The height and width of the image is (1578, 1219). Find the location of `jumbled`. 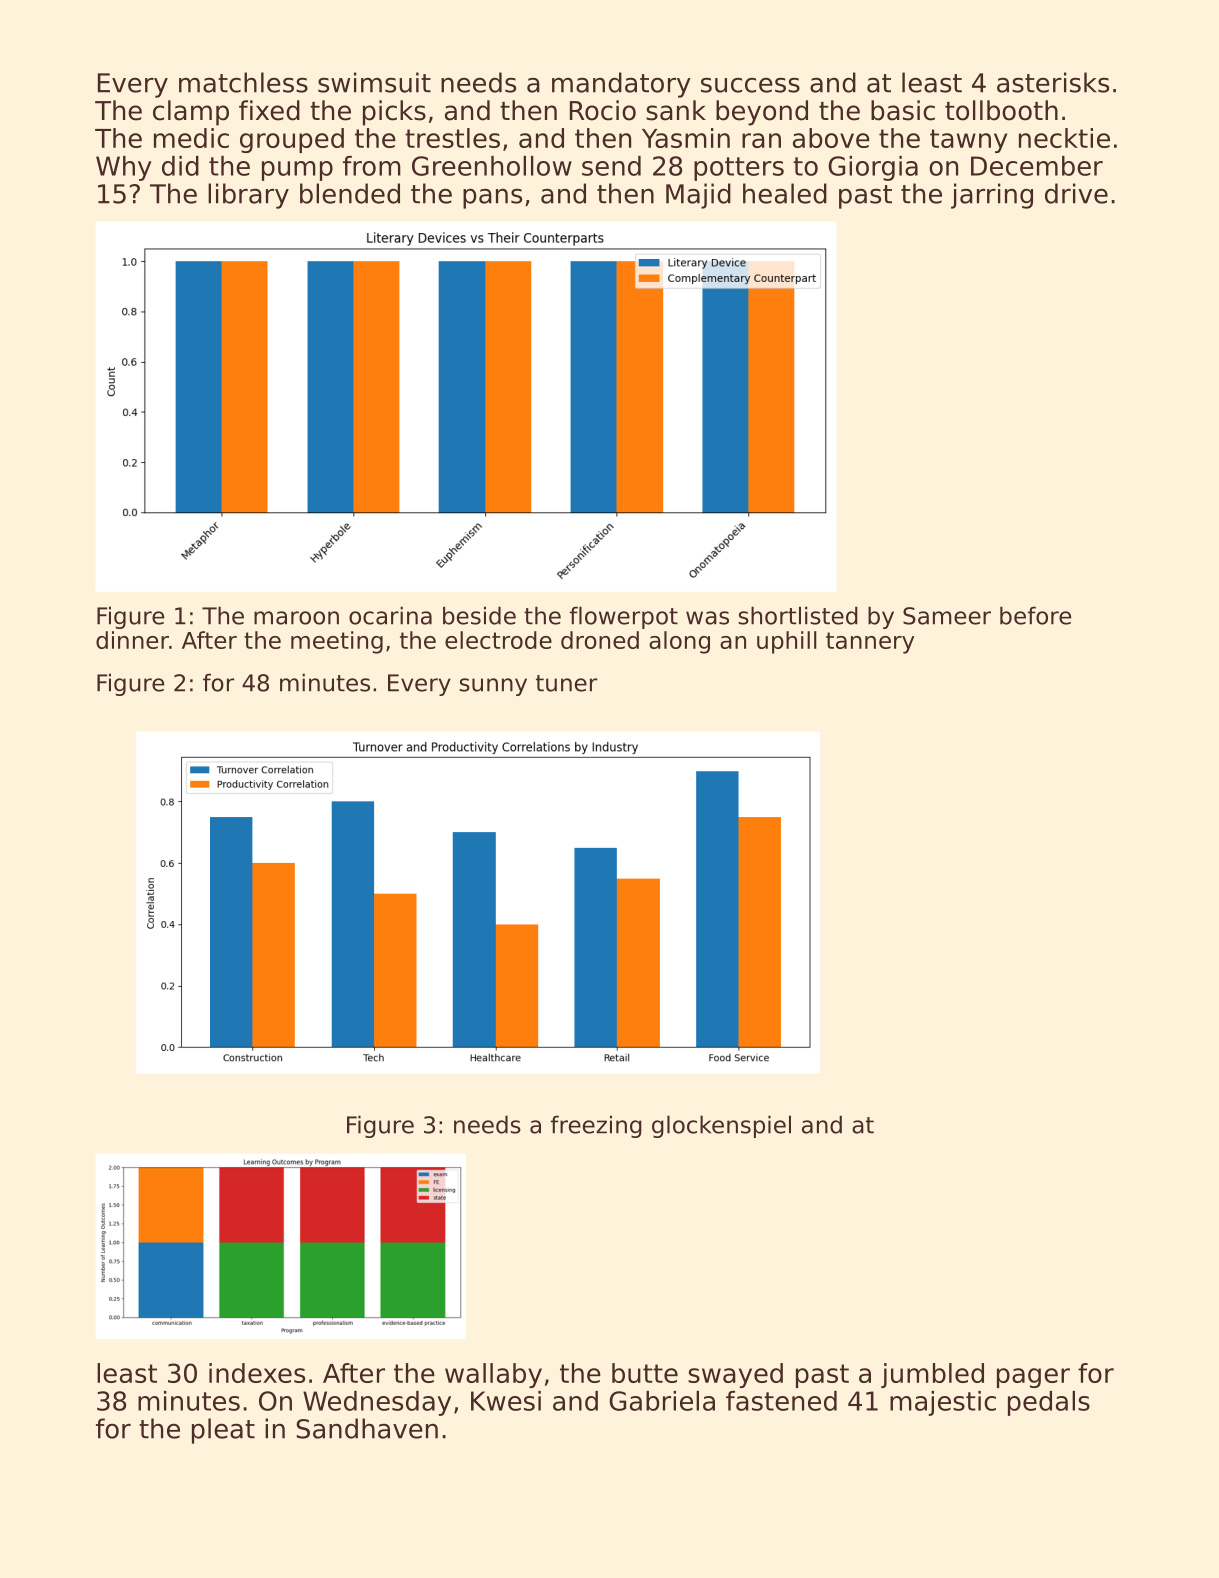

jumbled is located at coordinates (932, 1375).
